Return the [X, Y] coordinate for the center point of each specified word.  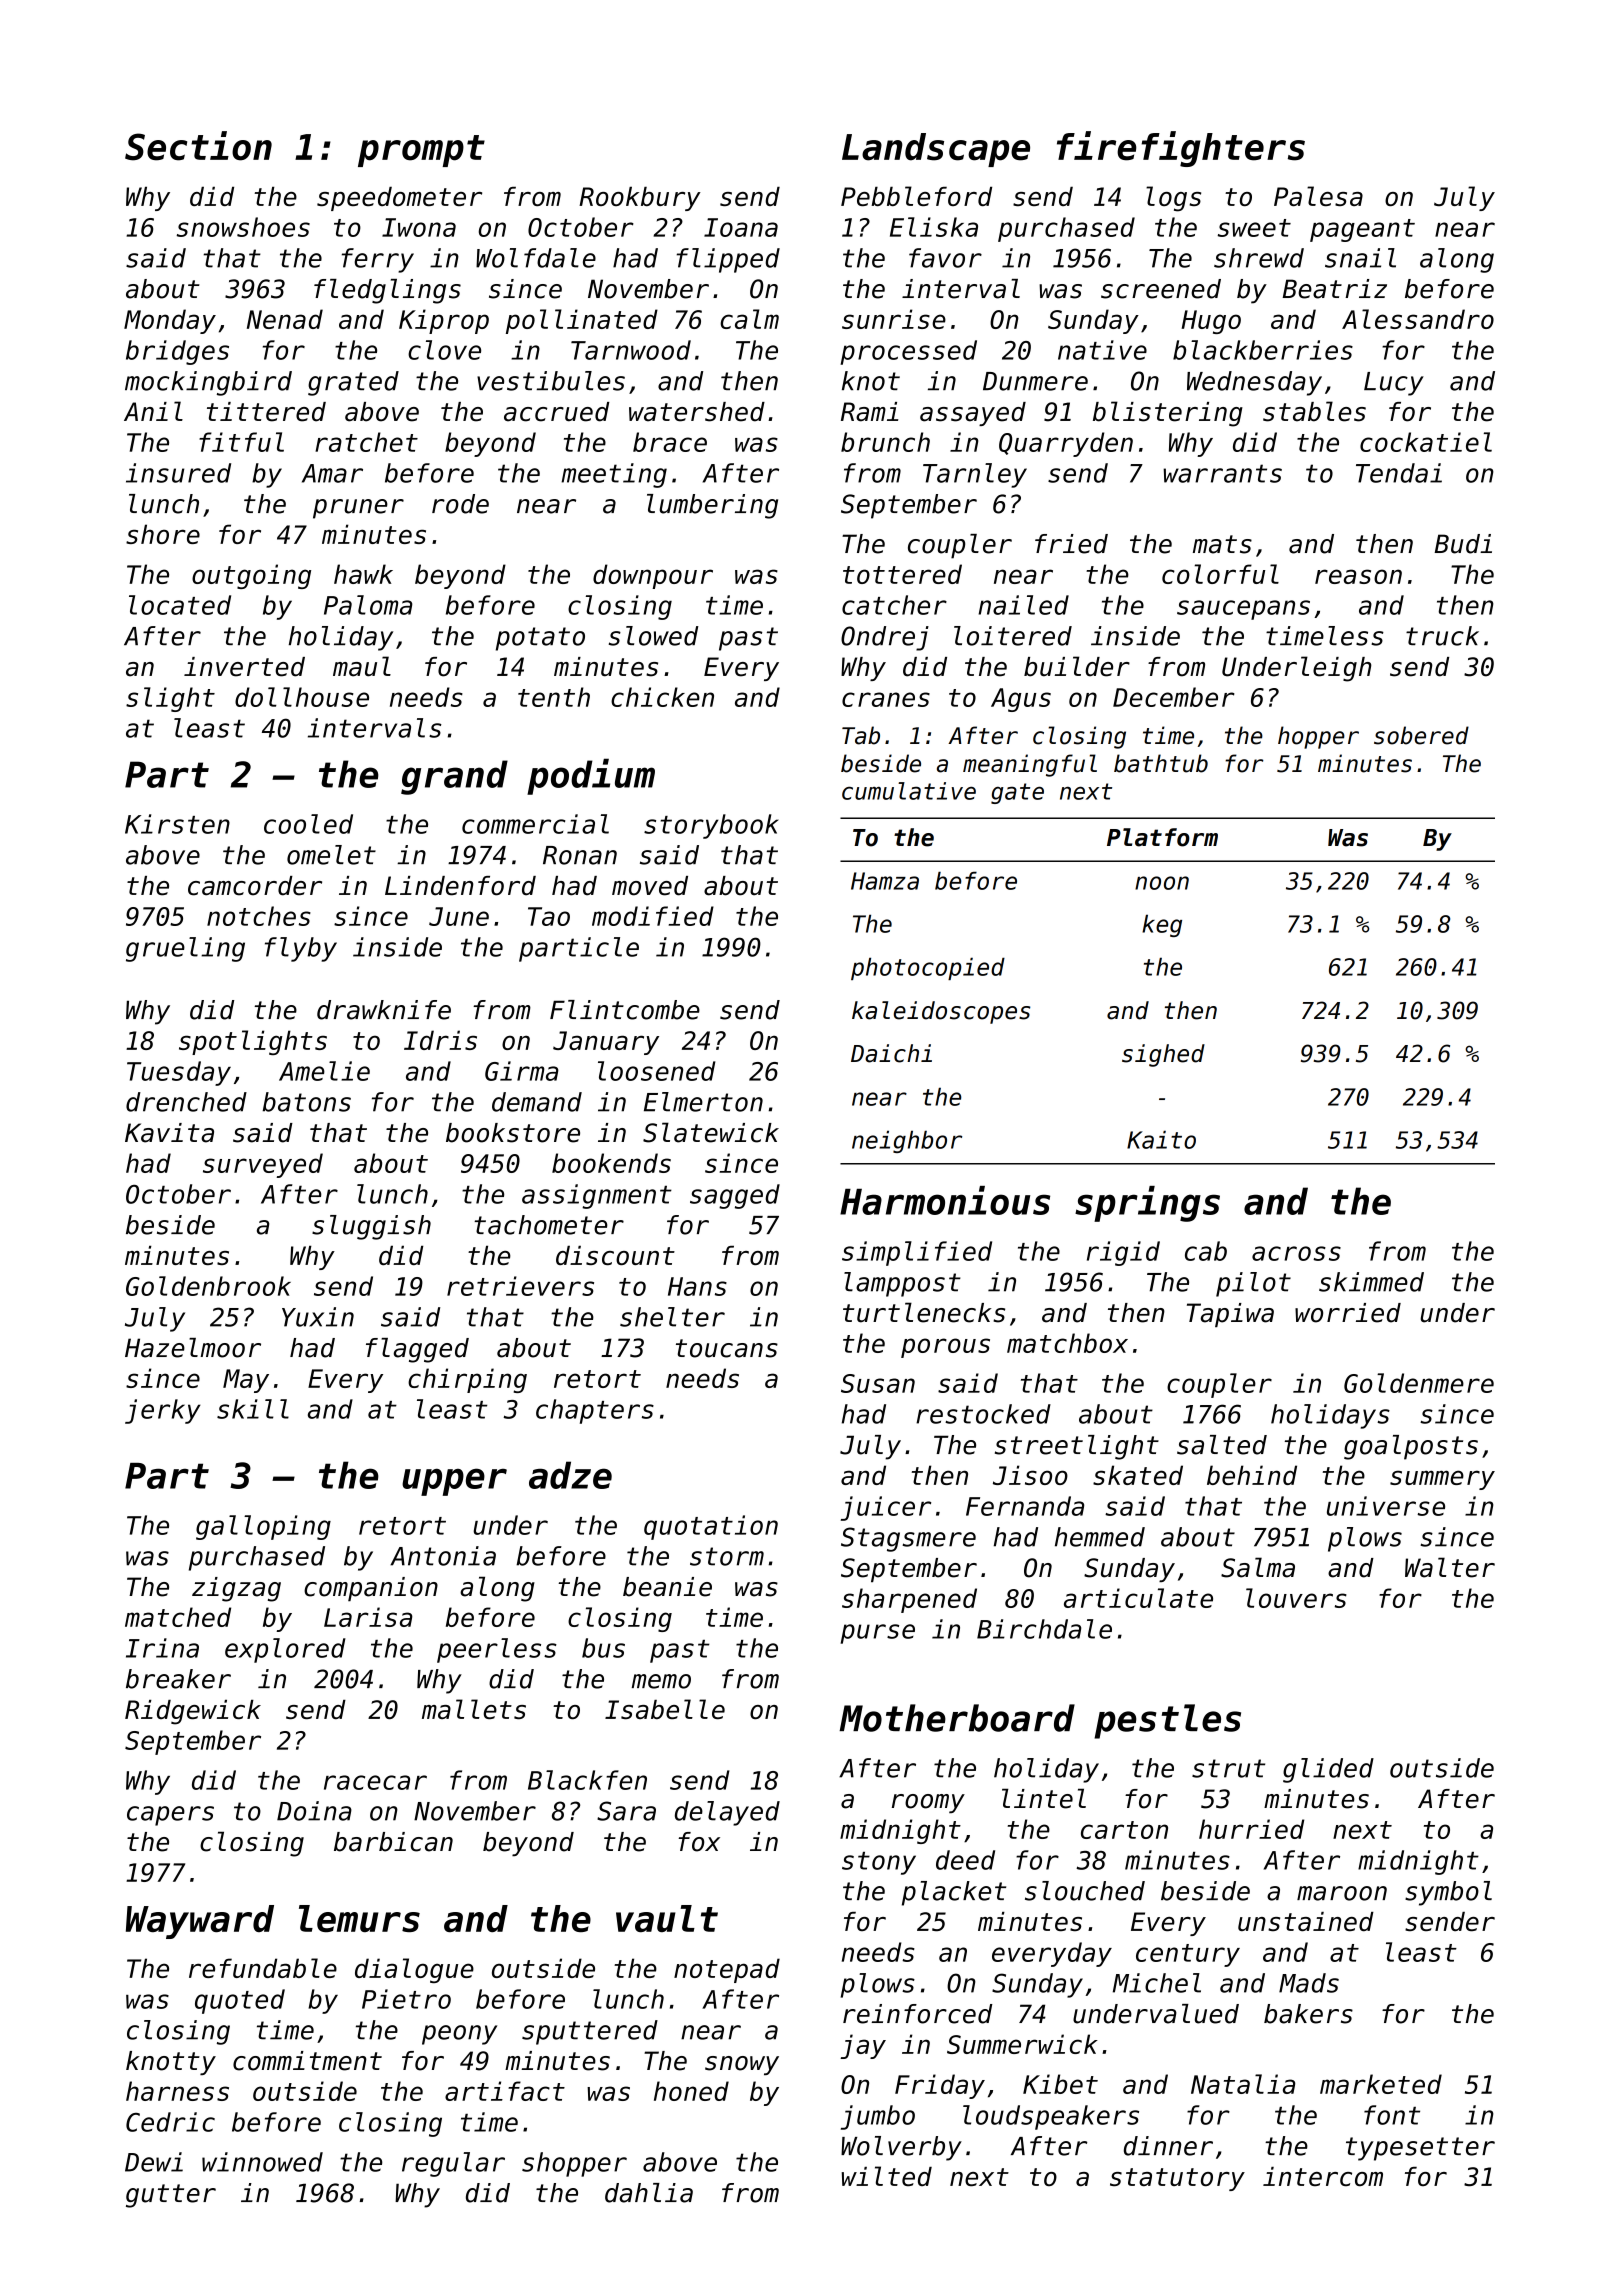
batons [306, 1102]
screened [1161, 289]
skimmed [1371, 1282]
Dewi [154, 2162]
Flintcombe [625, 1010]
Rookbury [640, 199]
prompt [421, 151]
